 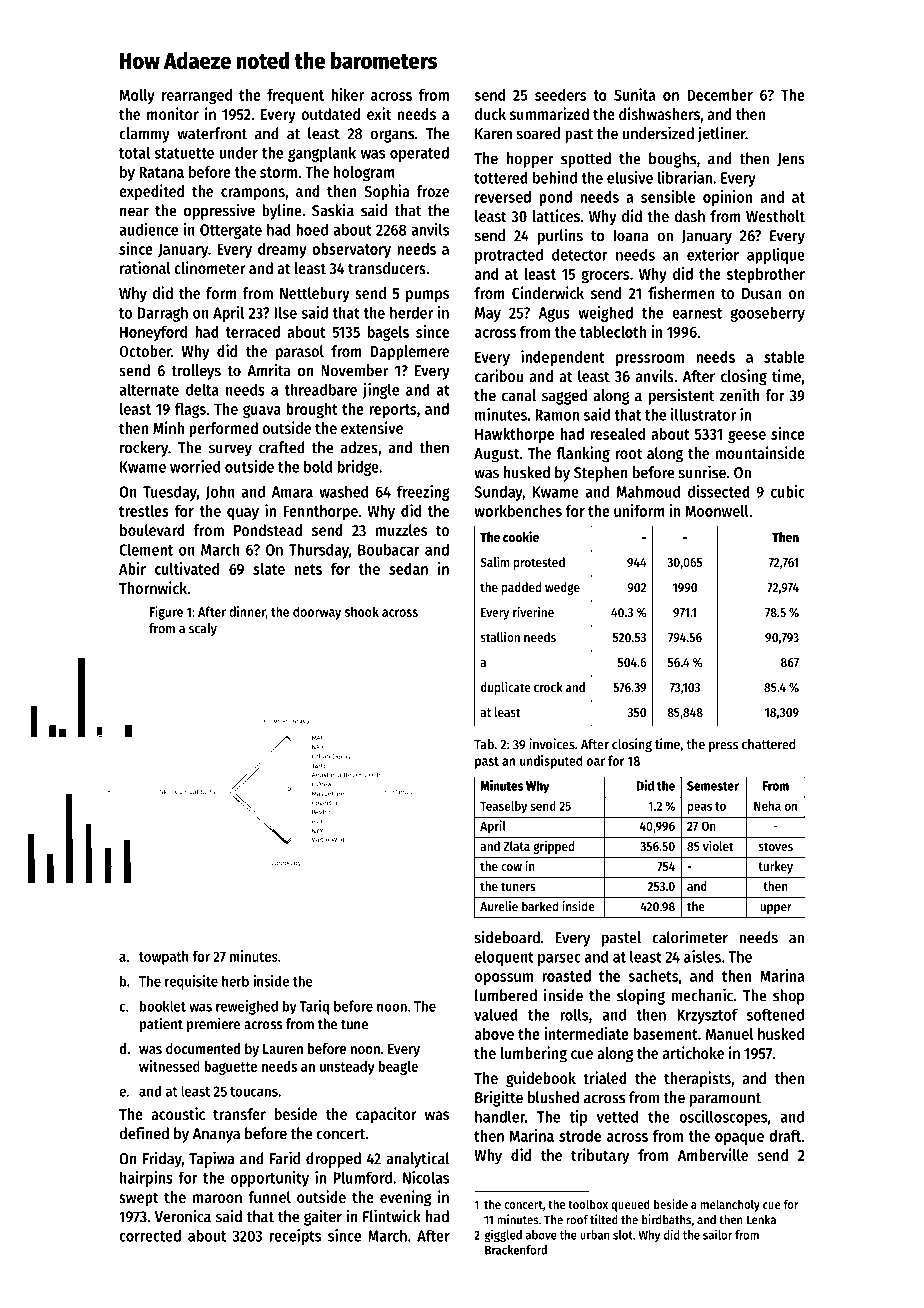 What do you see at coordinates (791, 160) in the screenshot?
I see `Jens` at bounding box center [791, 160].
